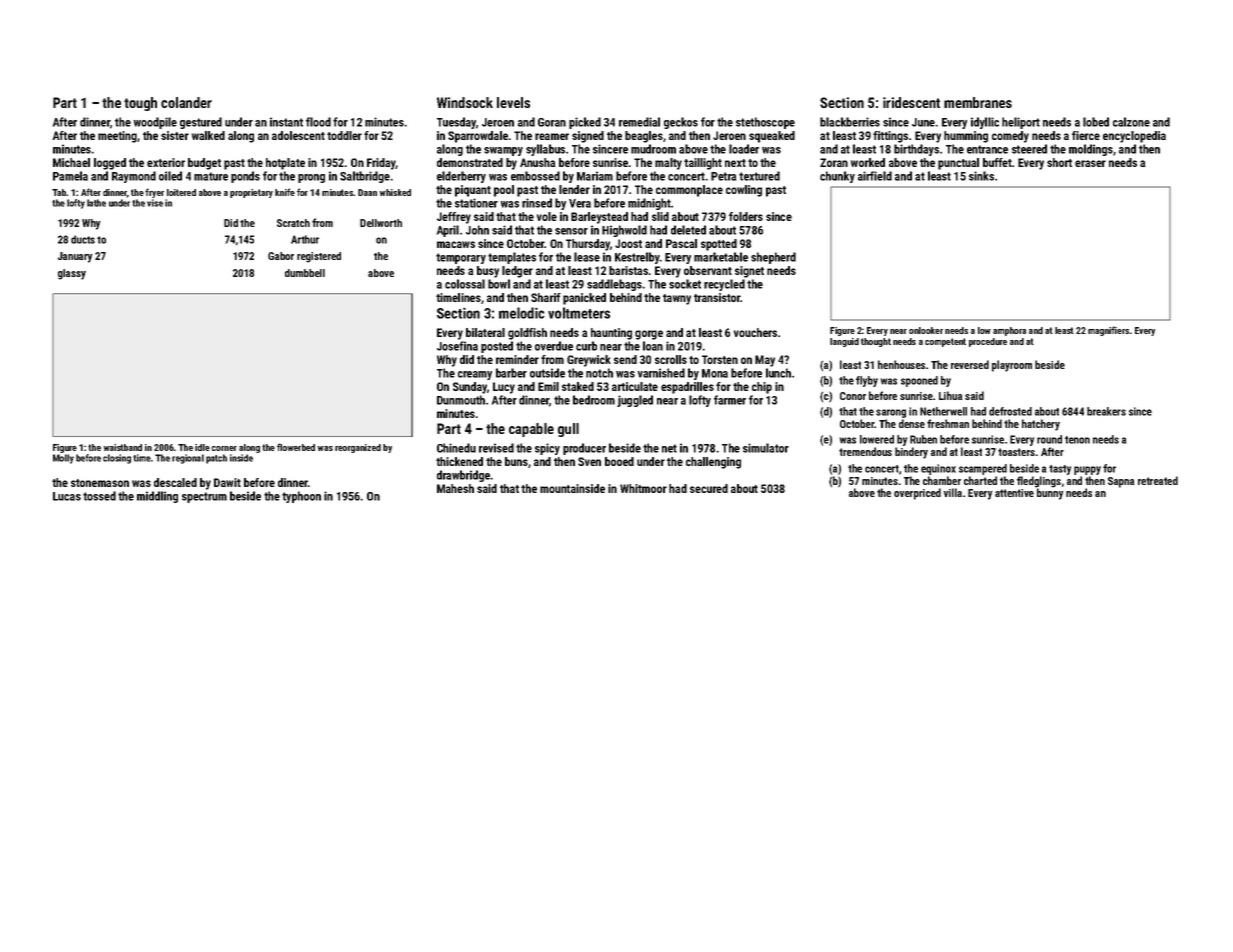 Image resolution: width=1233 pixels, height=952 pixels. Describe the element at coordinates (485, 332) in the page. I see `bilateral` at that location.
